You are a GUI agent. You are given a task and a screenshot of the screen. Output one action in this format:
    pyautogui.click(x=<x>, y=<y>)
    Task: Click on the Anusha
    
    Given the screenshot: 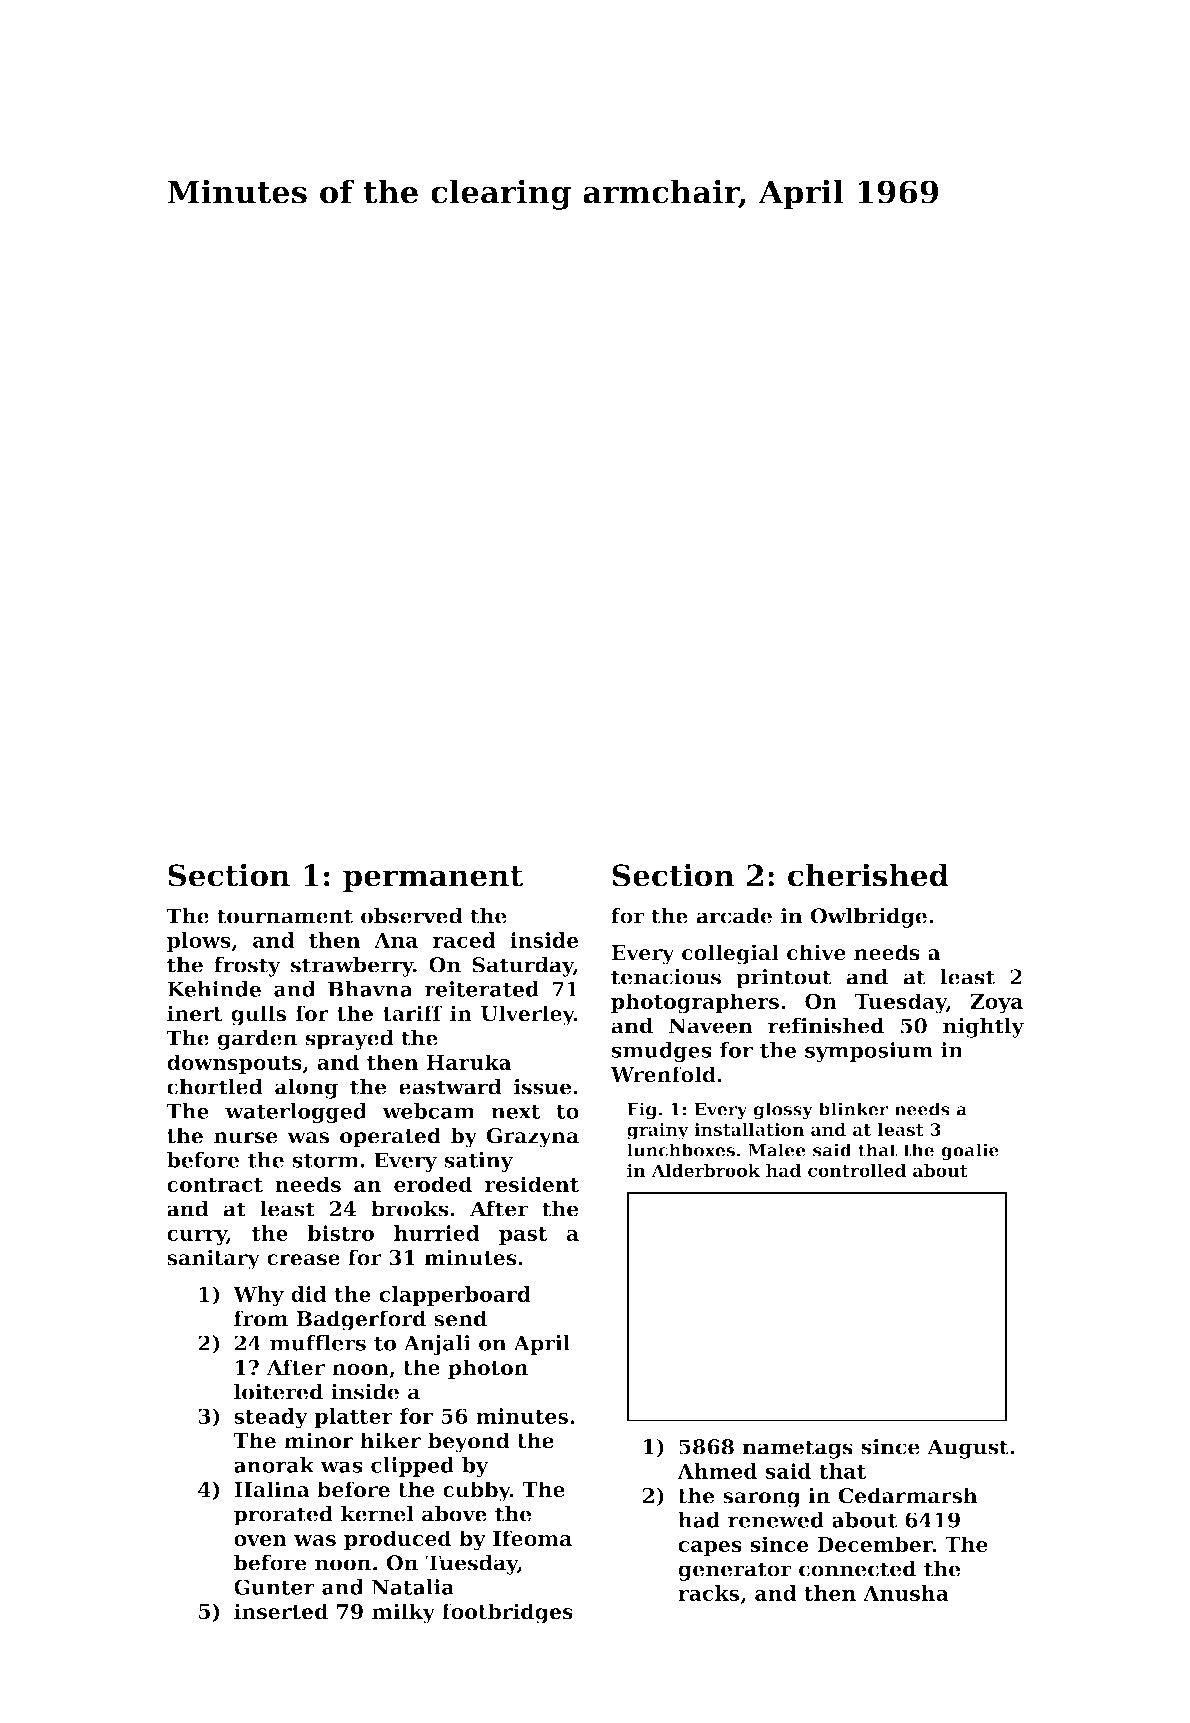 What is the action you would take?
    pyautogui.click(x=906, y=1593)
